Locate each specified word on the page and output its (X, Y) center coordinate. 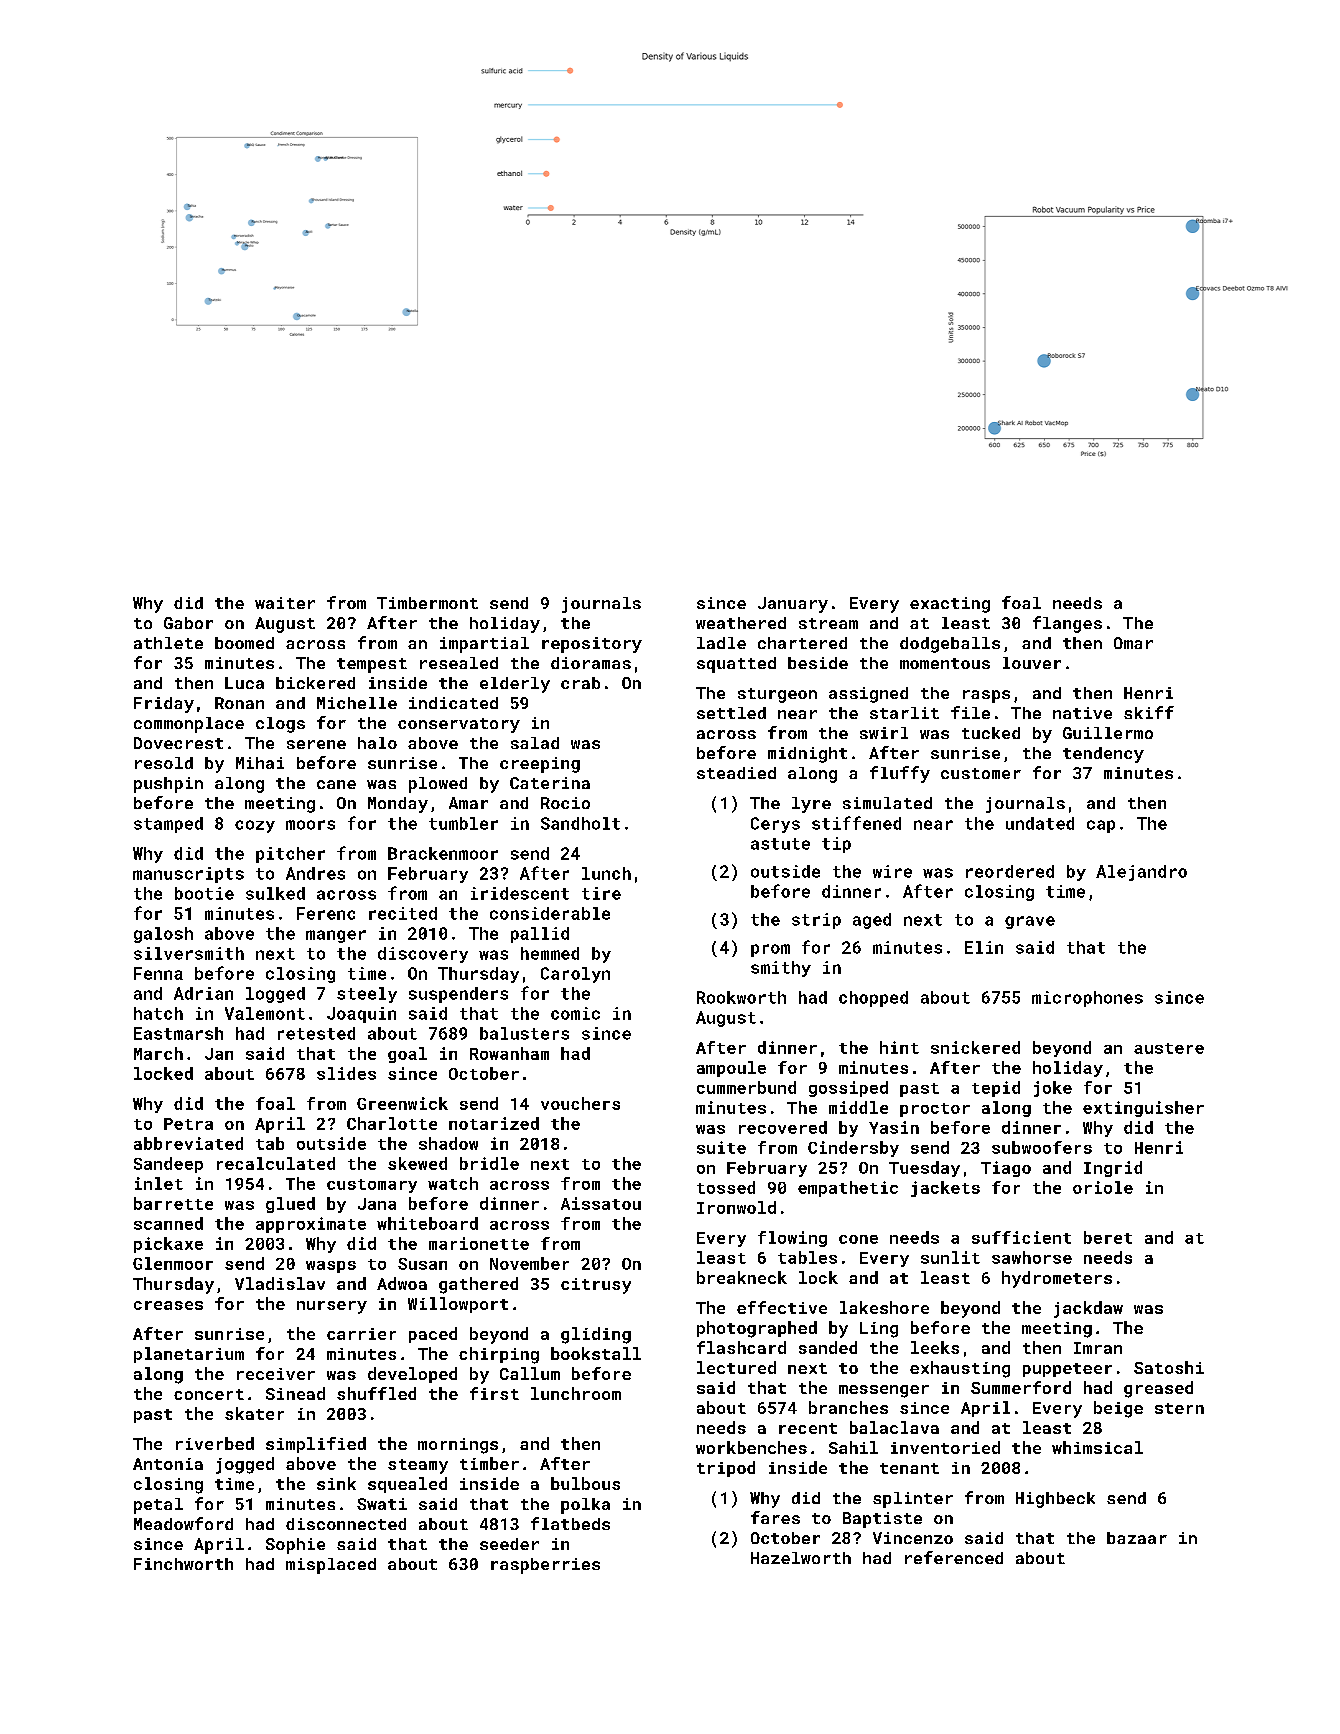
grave (1030, 922)
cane (336, 784)
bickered (315, 683)
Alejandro (1141, 873)
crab (580, 683)
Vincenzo (913, 1538)
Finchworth (183, 1564)
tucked (991, 733)
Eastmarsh (178, 1033)
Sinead (295, 1393)
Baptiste (882, 1520)
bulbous (585, 1483)
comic (575, 1013)
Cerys (775, 825)
